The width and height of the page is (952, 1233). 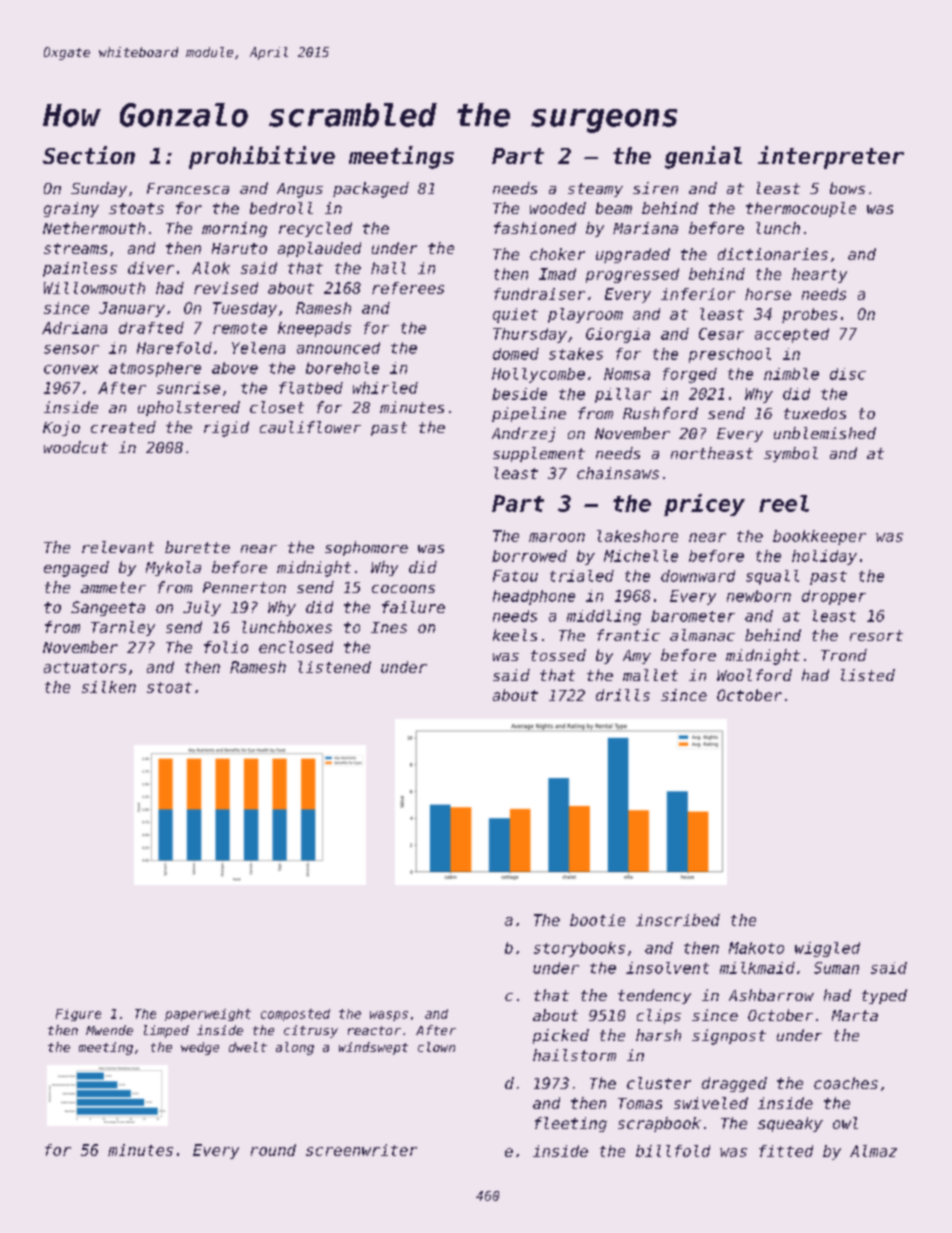 I want to click on steamy, so click(x=595, y=190).
